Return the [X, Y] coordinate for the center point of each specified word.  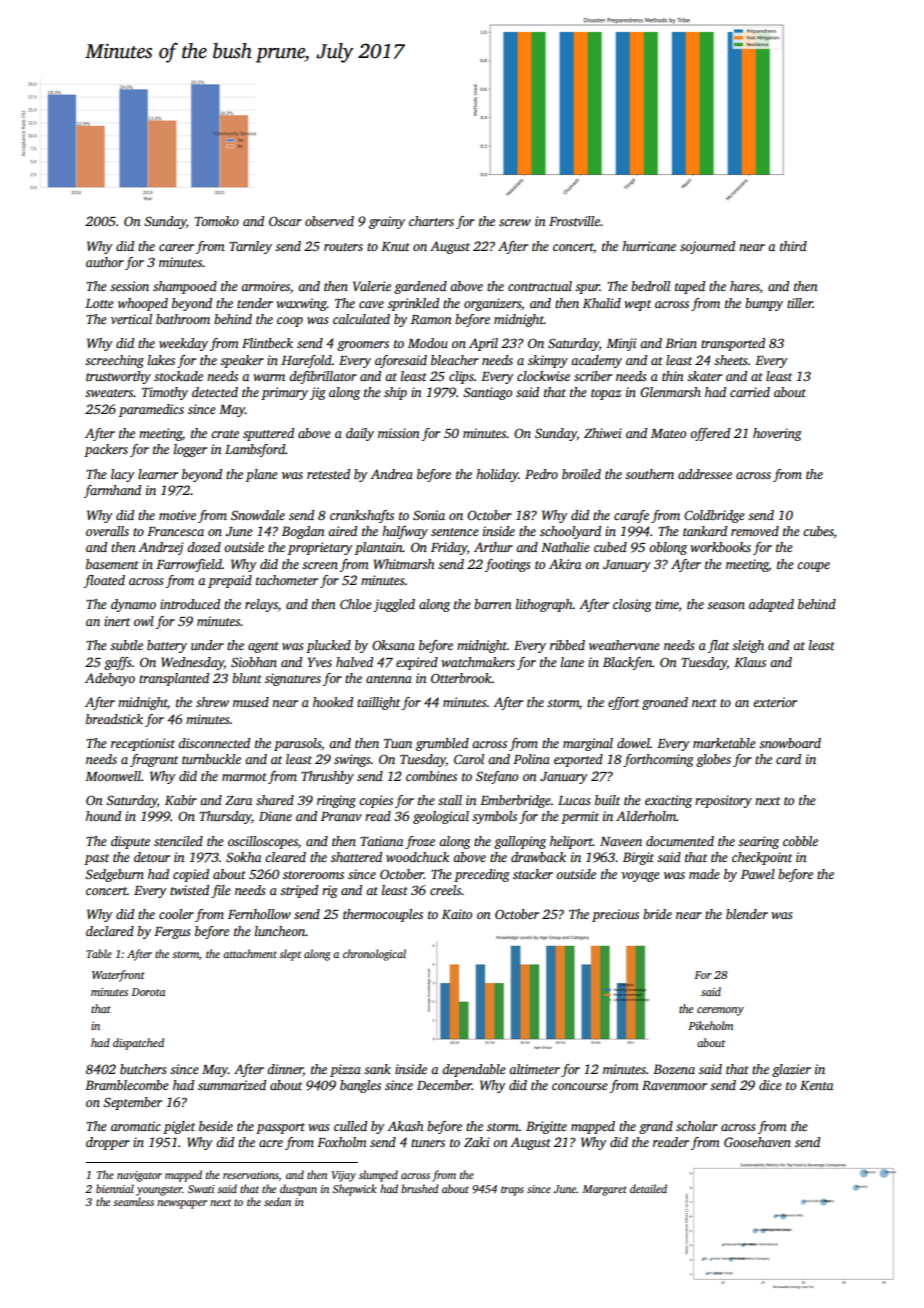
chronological [374, 955]
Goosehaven [757, 1142]
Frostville [574, 221]
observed [329, 221]
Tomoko [217, 221]
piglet [179, 1127]
